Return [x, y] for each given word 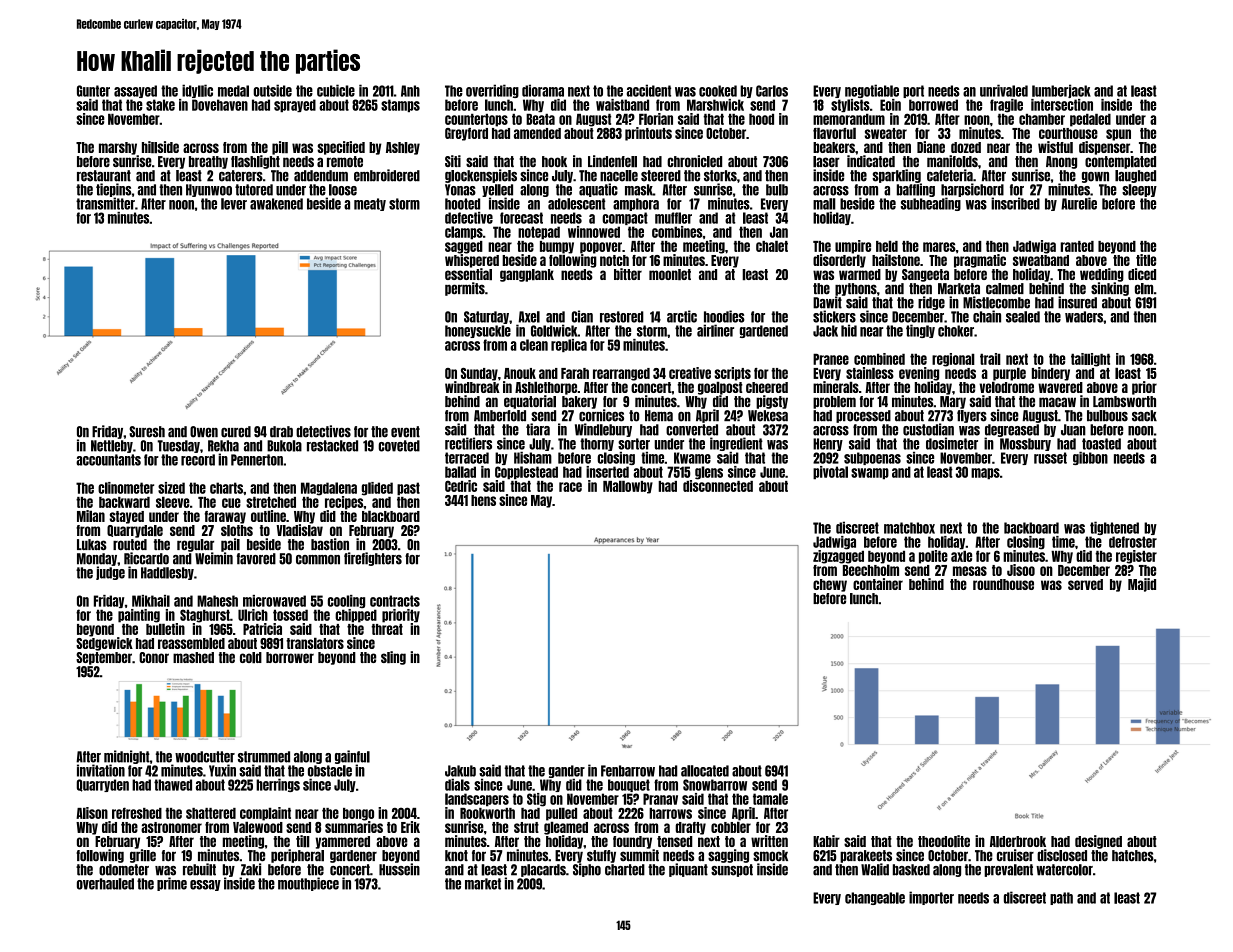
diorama [543, 90]
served [1085, 584]
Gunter [93, 91]
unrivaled [1004, 90]
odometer [124, 870]
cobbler [731, 827]
